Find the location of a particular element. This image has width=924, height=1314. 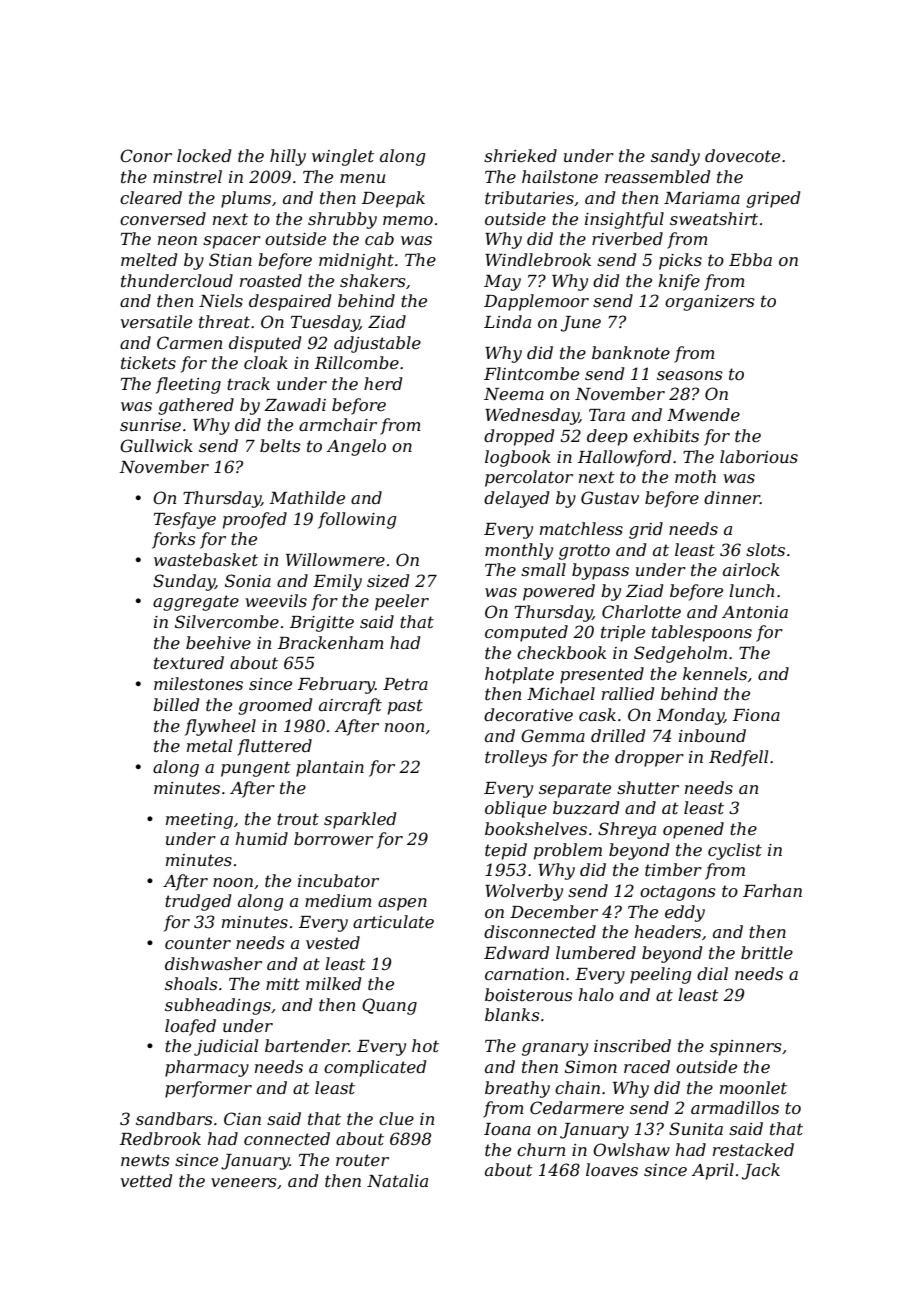

threat is located at coordinates (224, 321).
